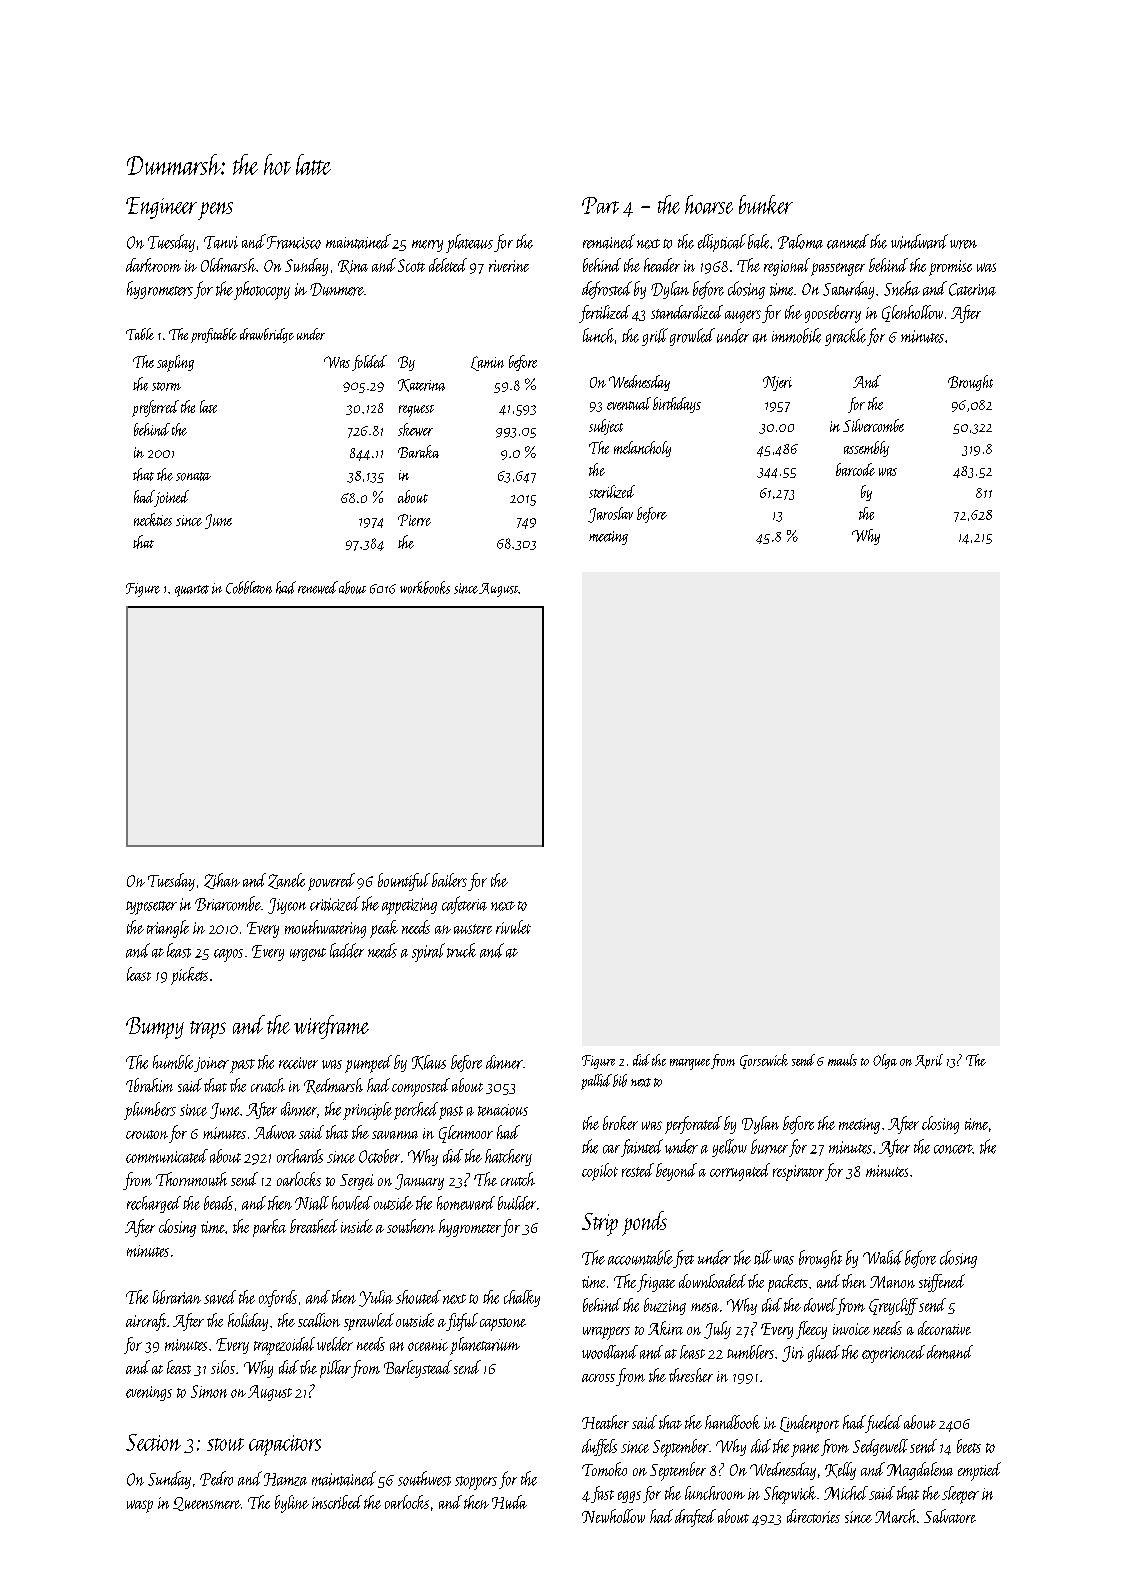 The height and width of the document is (1593, 1126). What do you see at coordinates (838, 269) in the document?
I see `passenger` at bounding box center [838, 269].
